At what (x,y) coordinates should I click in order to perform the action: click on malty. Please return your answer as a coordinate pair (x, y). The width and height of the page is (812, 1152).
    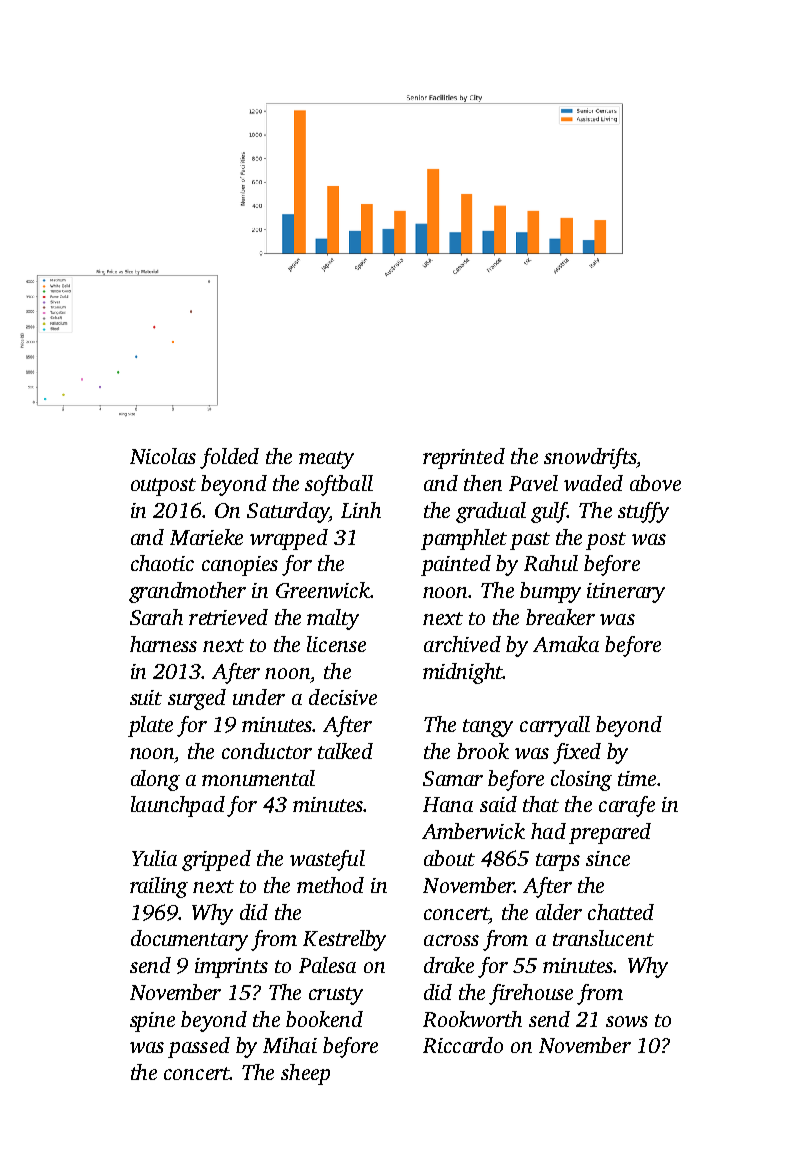
    Looking at the image, I should click on (333, 619).
